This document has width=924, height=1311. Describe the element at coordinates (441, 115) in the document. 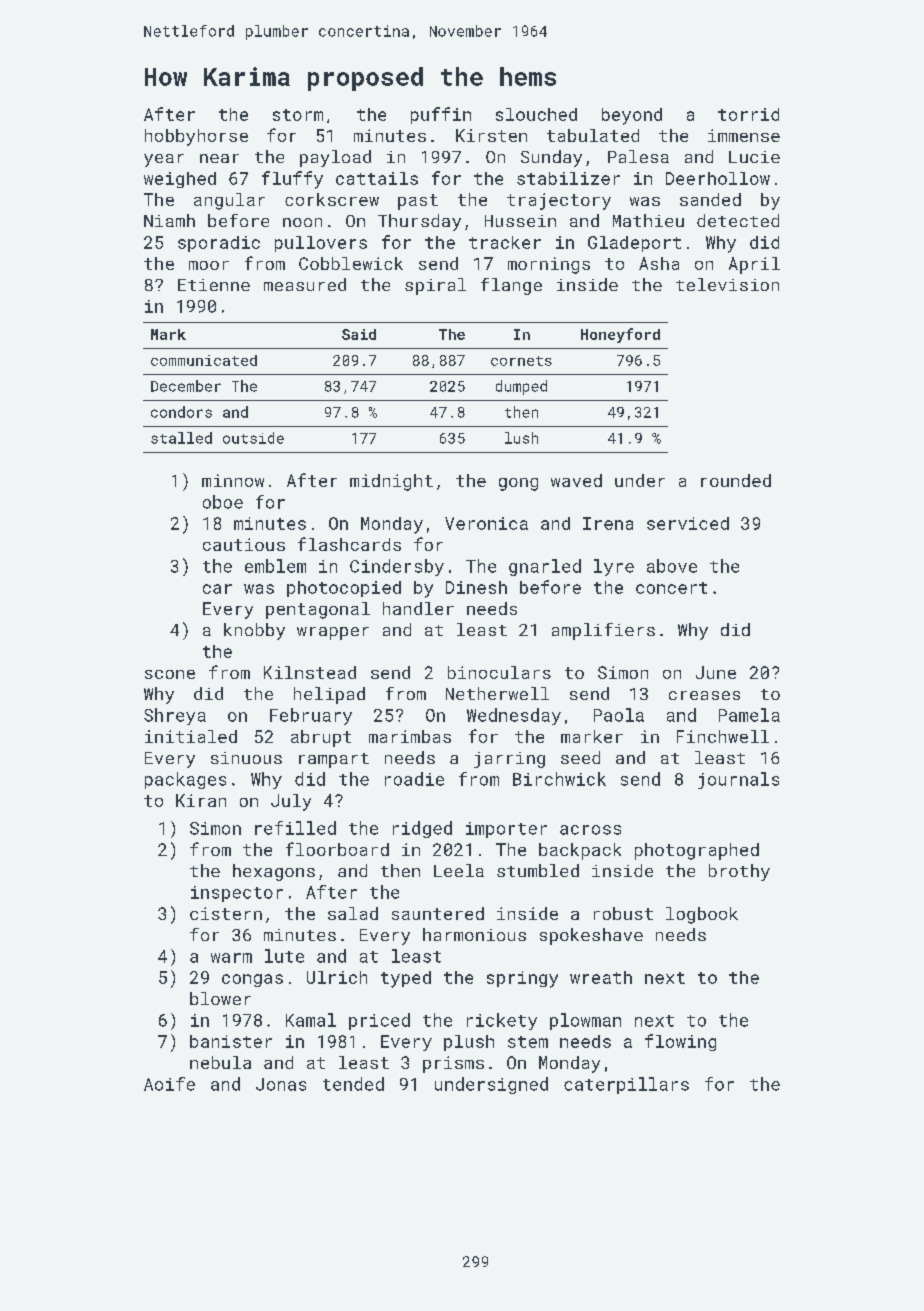

I see `puffin` at that location.
